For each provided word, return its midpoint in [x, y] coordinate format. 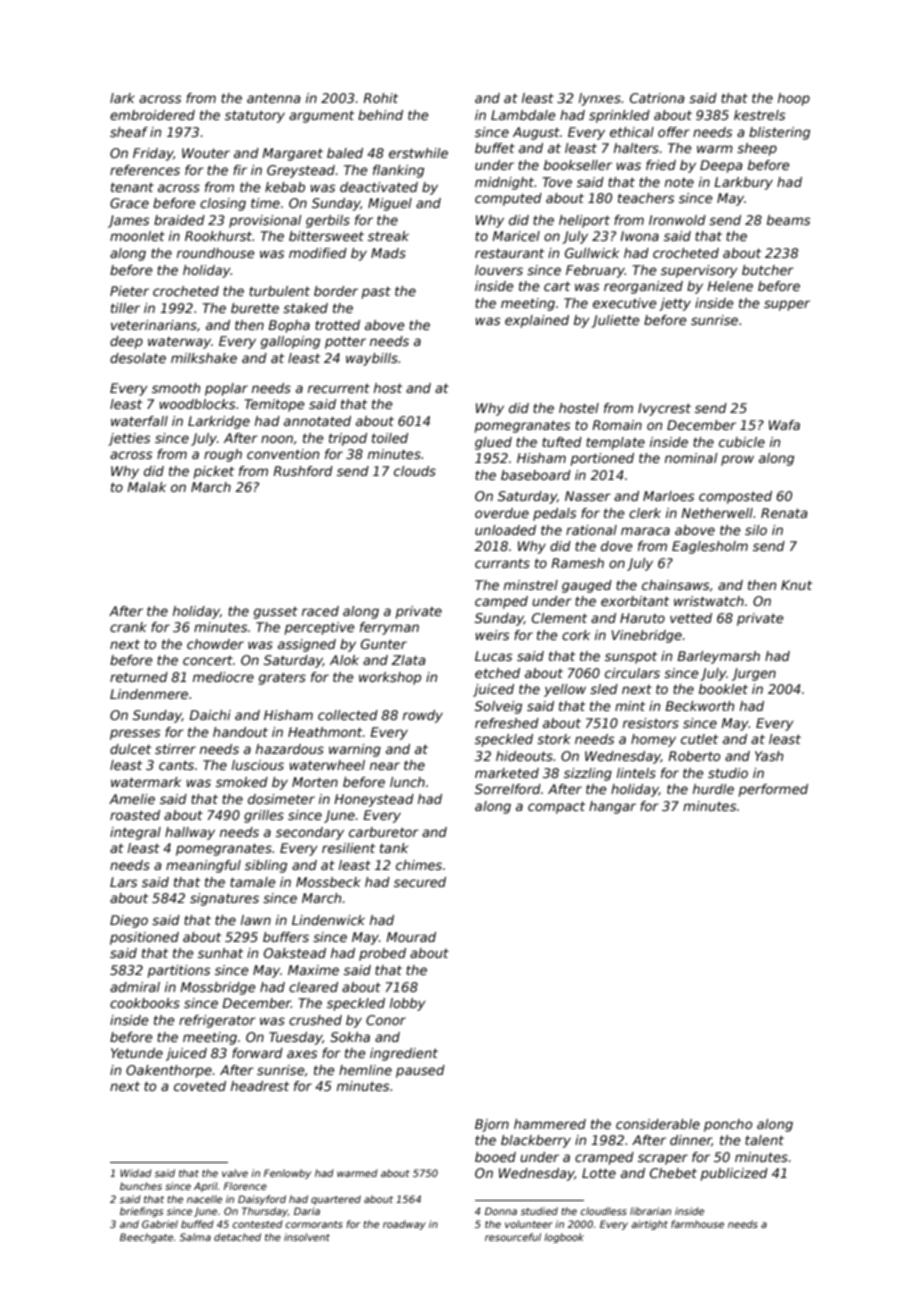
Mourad [411, 937]
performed [773, 790]
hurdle [713, 789]
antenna [274, 98]
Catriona [657, 98]
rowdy [423, 716]
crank [128, 627]
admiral [135, 987]
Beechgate [146, 1238]
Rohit [380, 98]
